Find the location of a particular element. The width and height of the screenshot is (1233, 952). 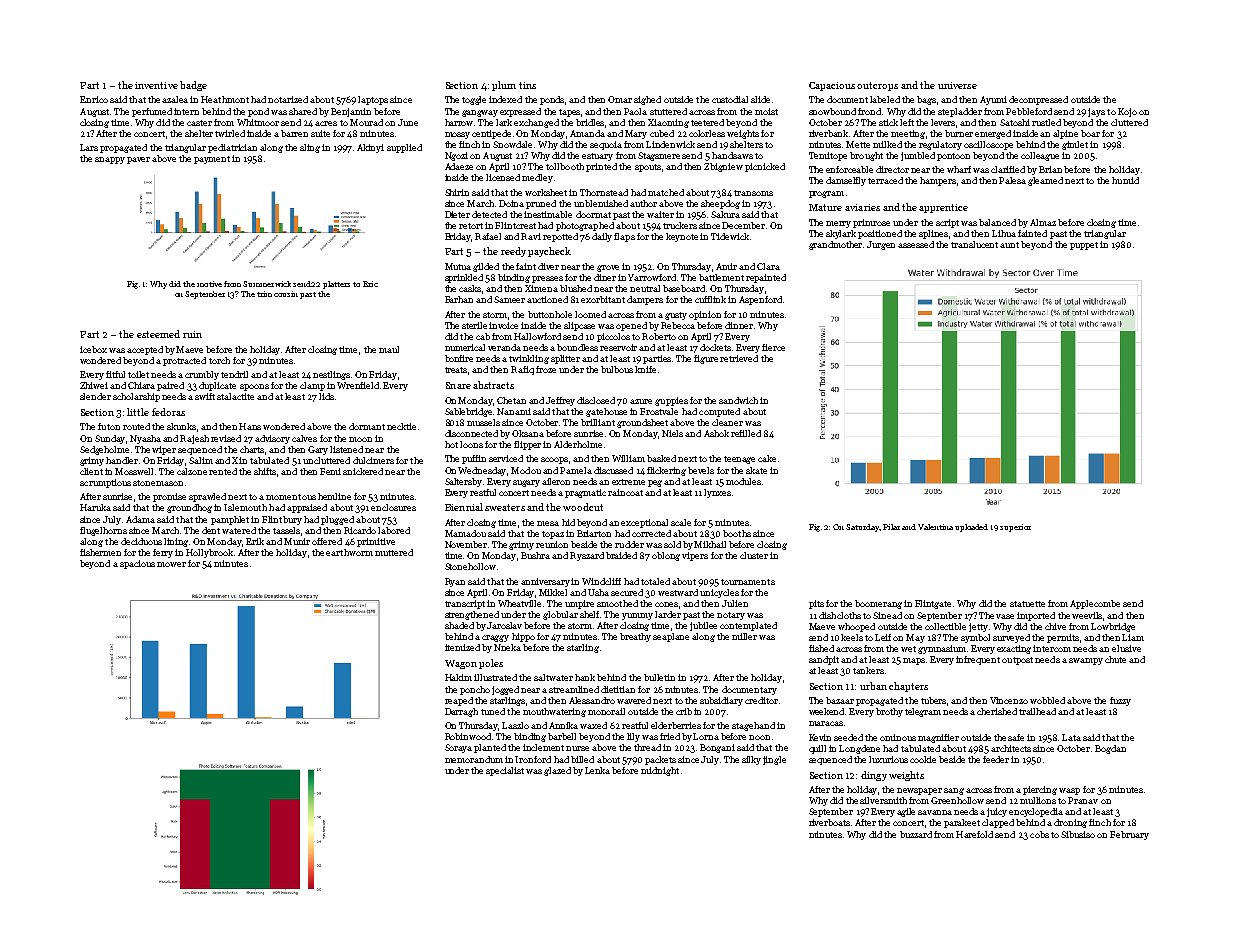

Ximena is located at coordinates (541, 288).
